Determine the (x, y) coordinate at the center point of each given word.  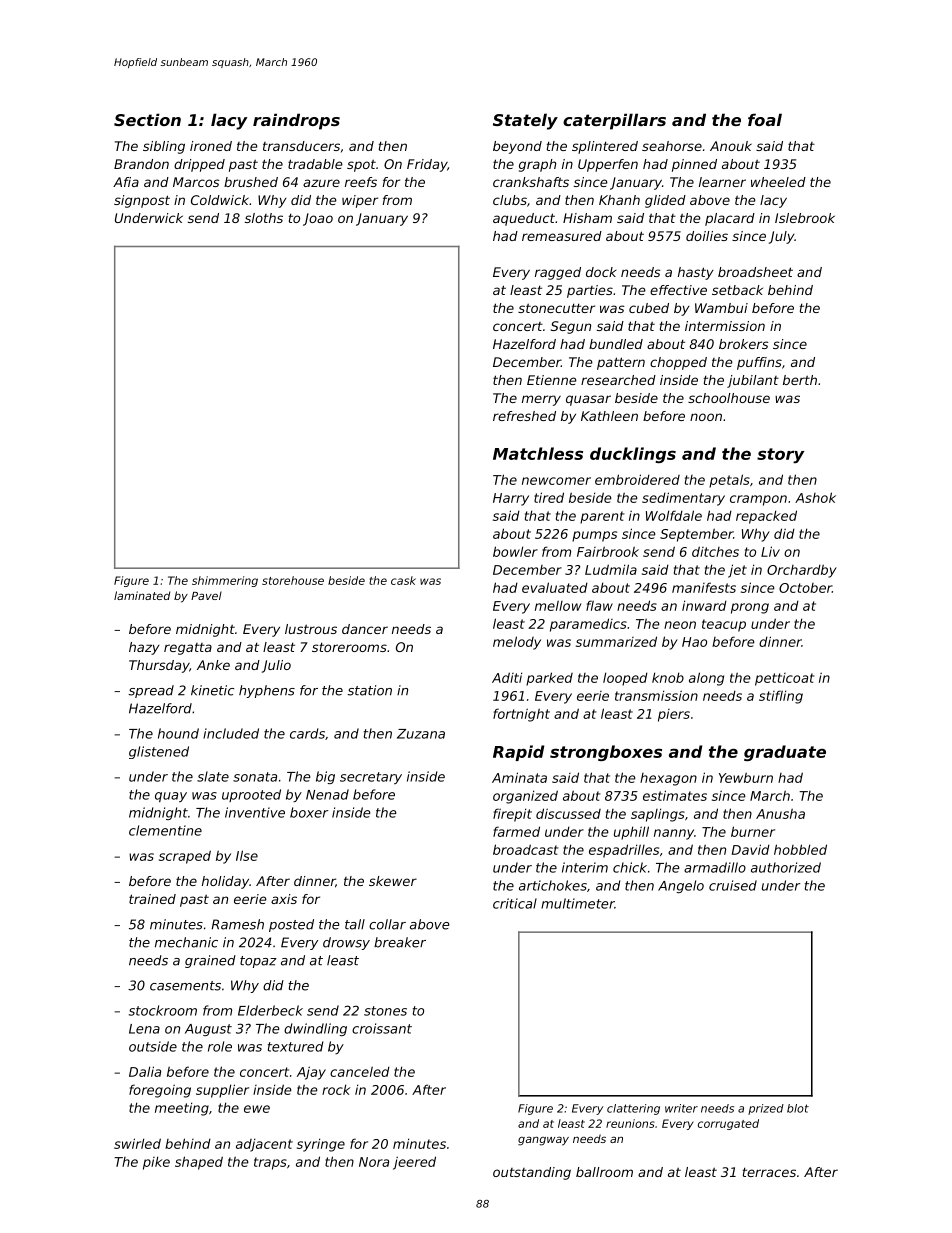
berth (800, 380)
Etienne (552, 380)
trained (152, 899)
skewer (393, 881)
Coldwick (220, 200)
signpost (142, 201)
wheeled (778, 182)
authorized (786, 867)
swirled (137, 1143)
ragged (558, 273)
